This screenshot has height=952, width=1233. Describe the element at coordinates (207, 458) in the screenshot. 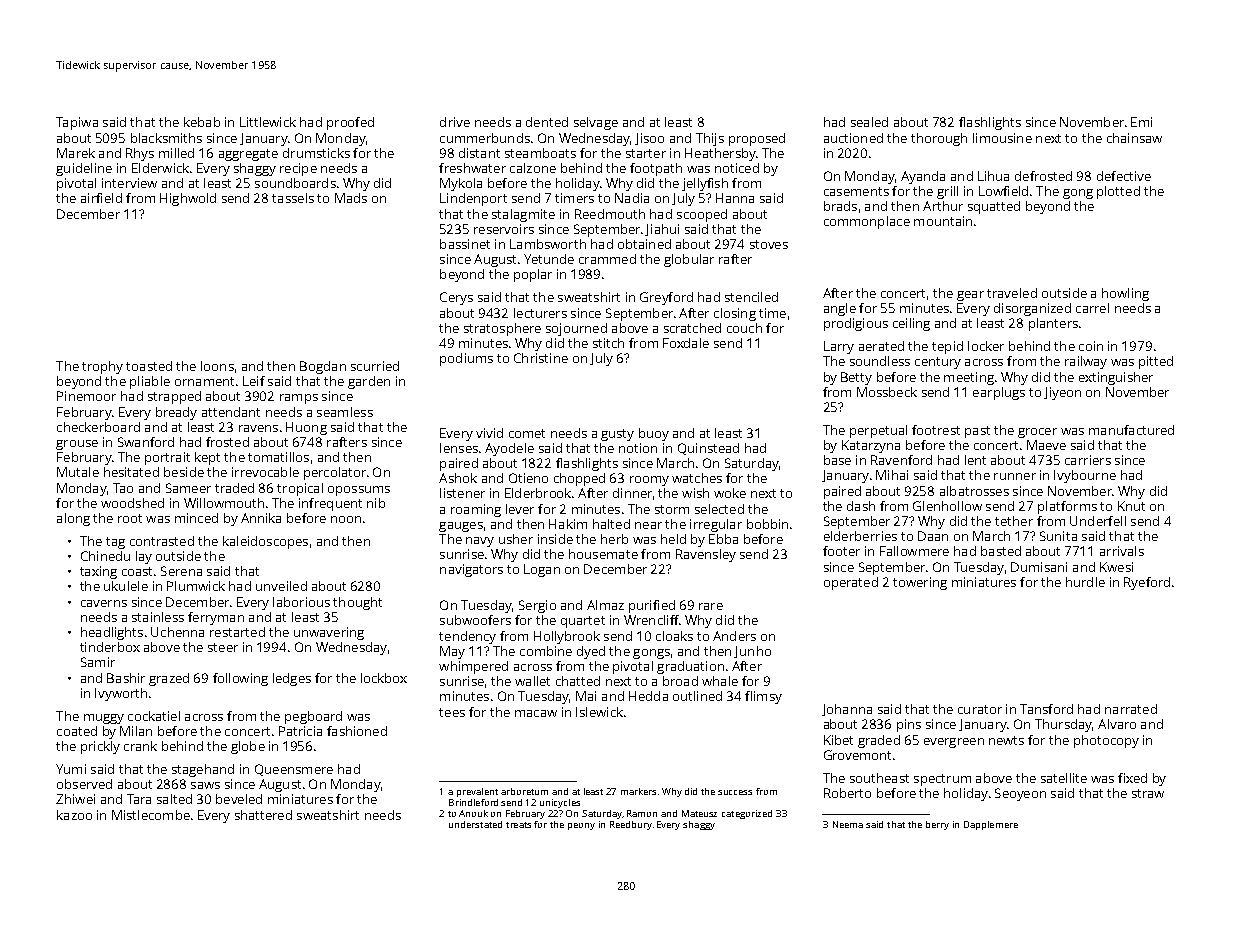

I see `kept` at that location.
